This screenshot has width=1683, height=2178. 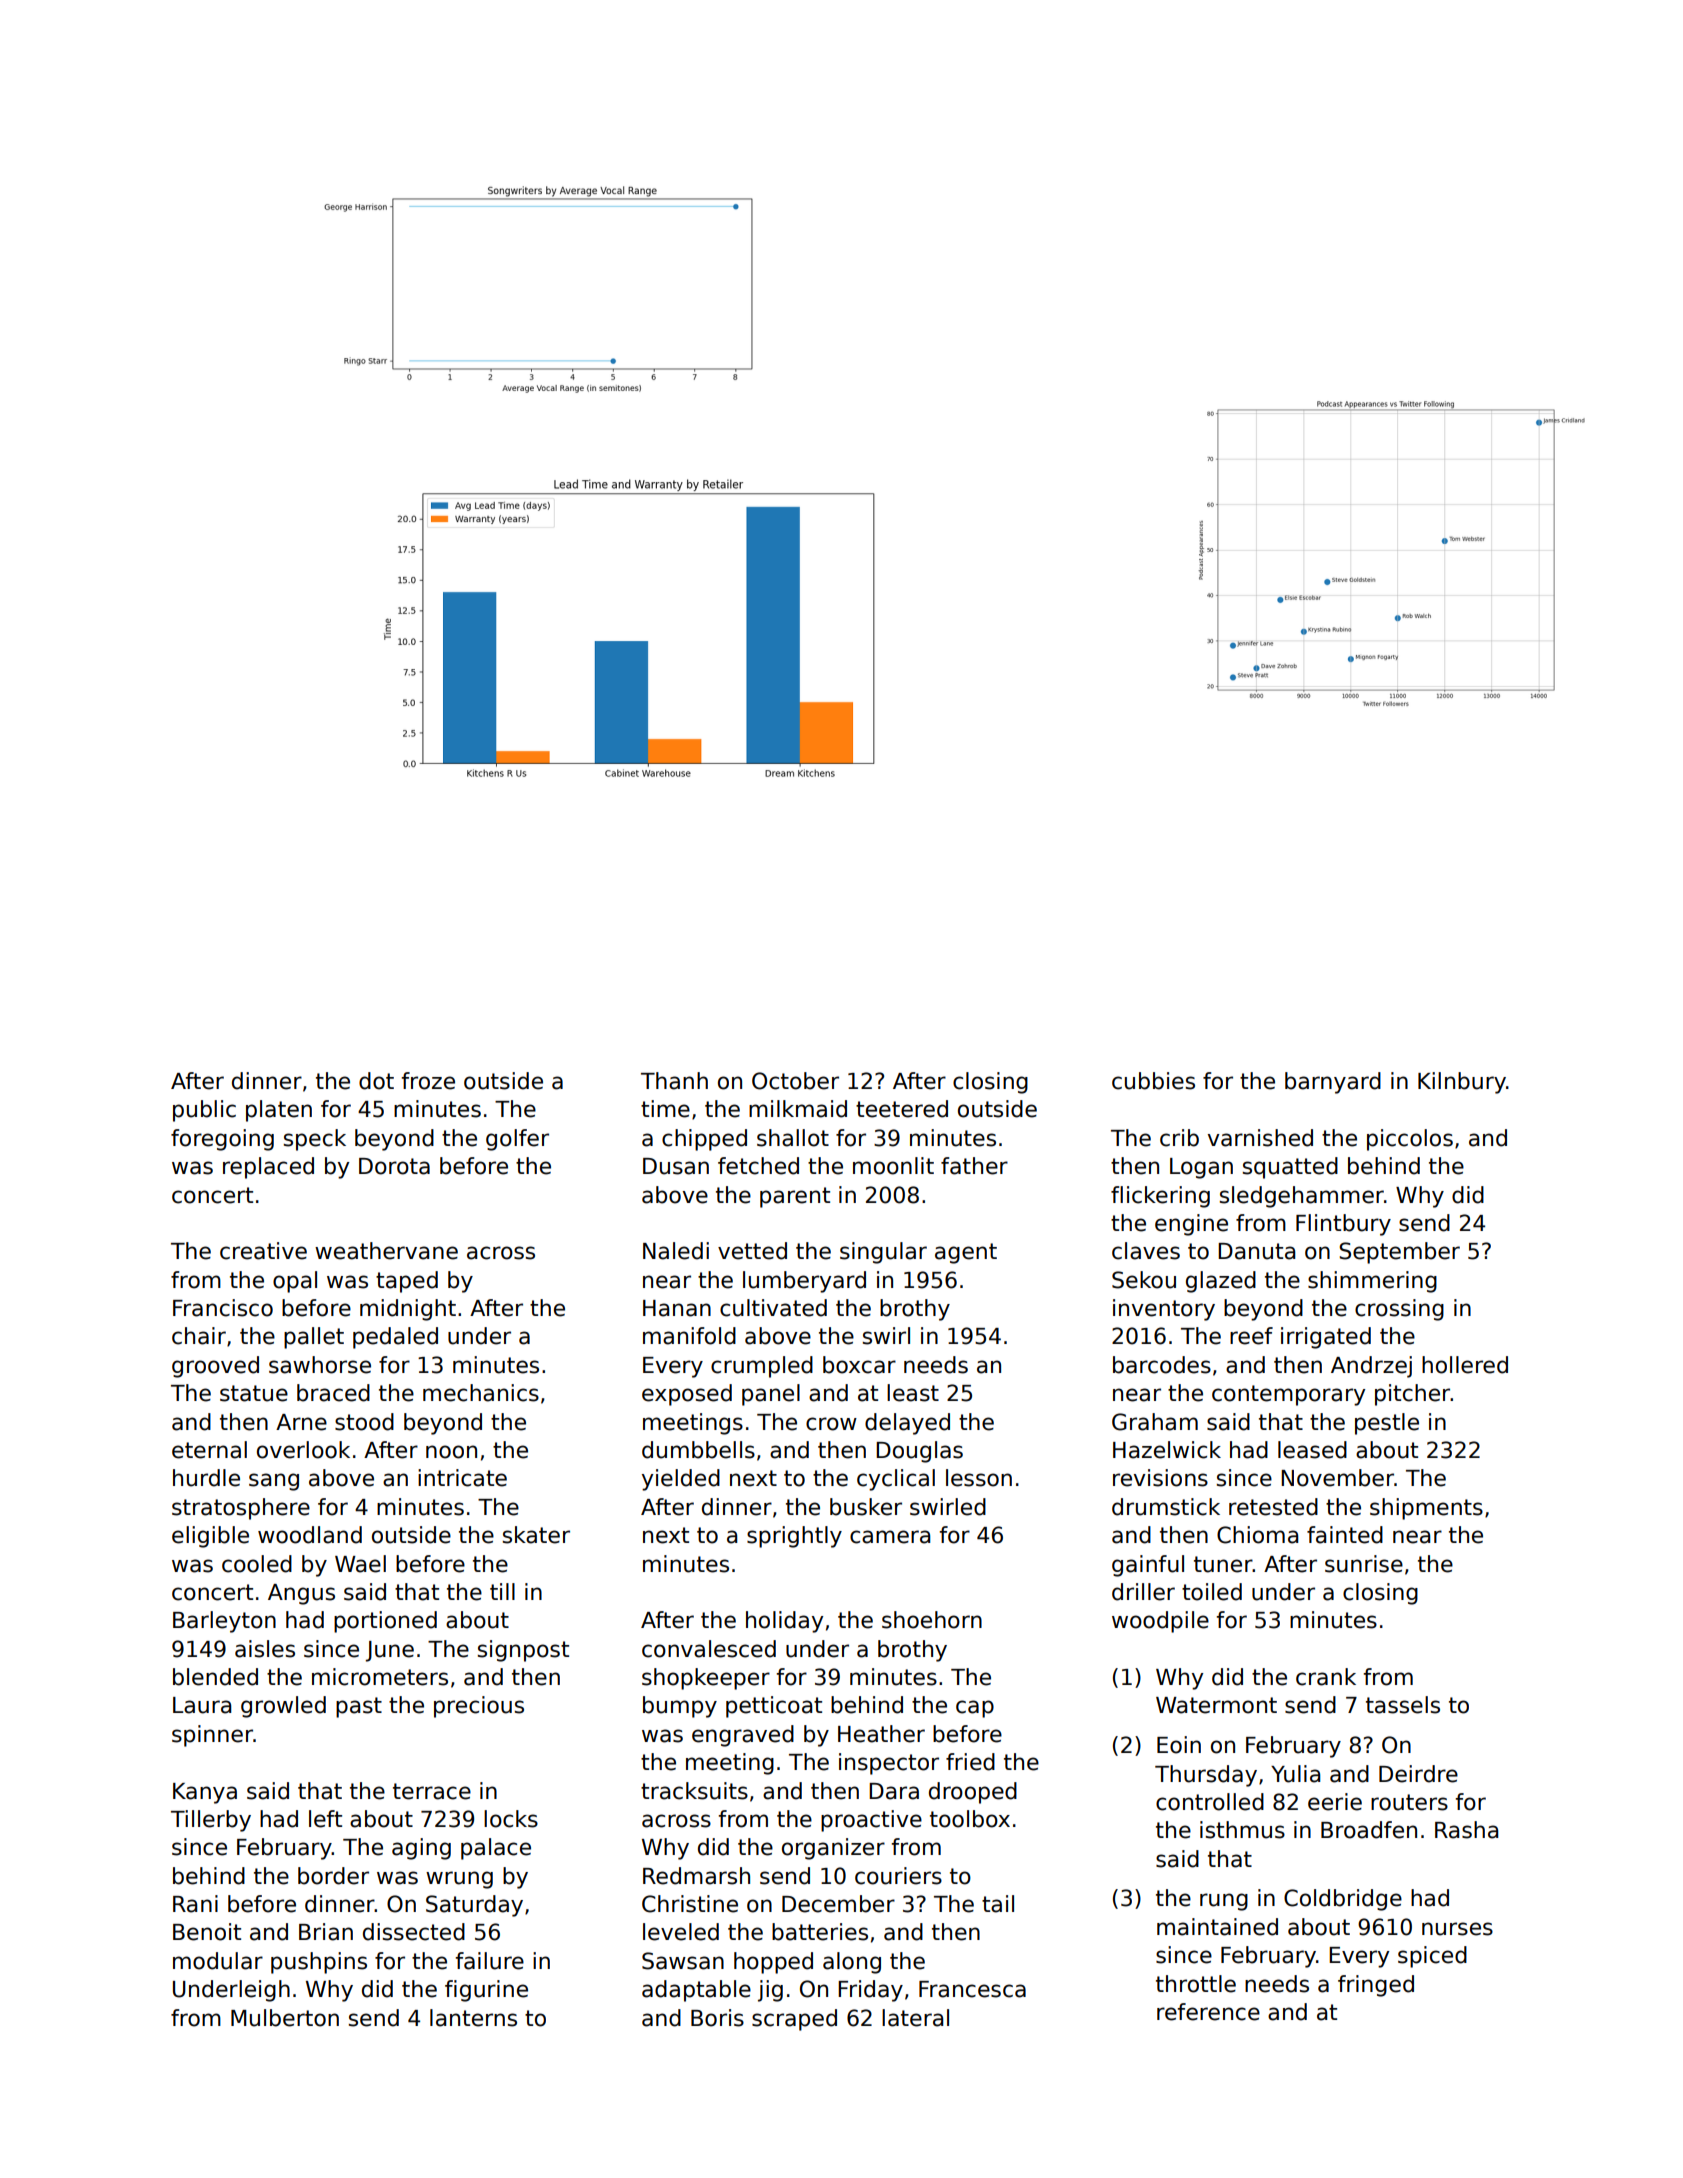 What do you see at coordinates (333, 1393) in the screenshot?
I see `braced` at bounding box center [333, 1393].
